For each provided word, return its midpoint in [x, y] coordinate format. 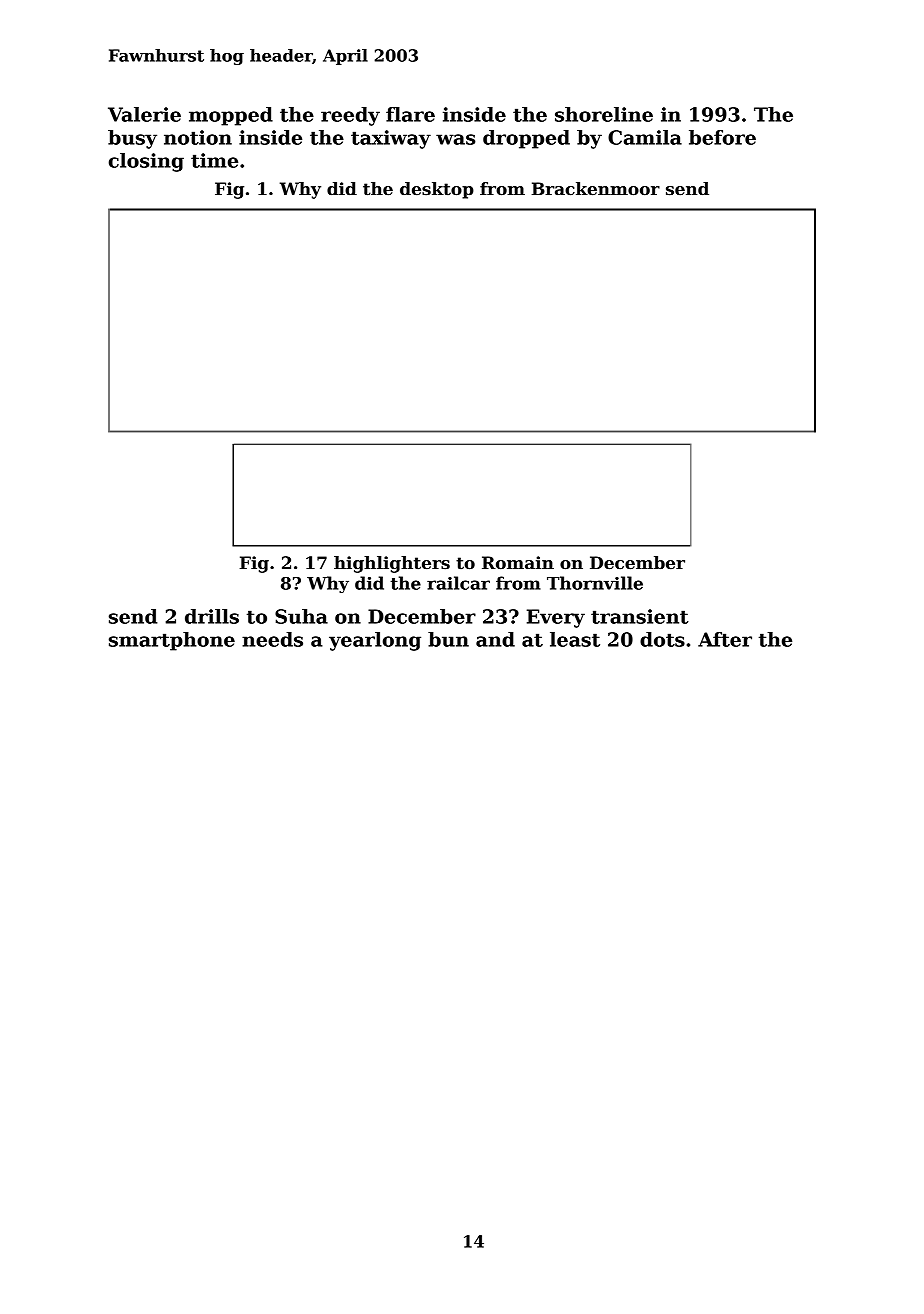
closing [146, 162]
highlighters [392, 564]
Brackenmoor [596, 189]
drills [212, 616]
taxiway [391, 139]
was [455, 139]
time [214, 160]
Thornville [595, 583]
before [722, 137]
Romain [518, 563]
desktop [437, 190]
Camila [645, 137]
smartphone [172, 641]
